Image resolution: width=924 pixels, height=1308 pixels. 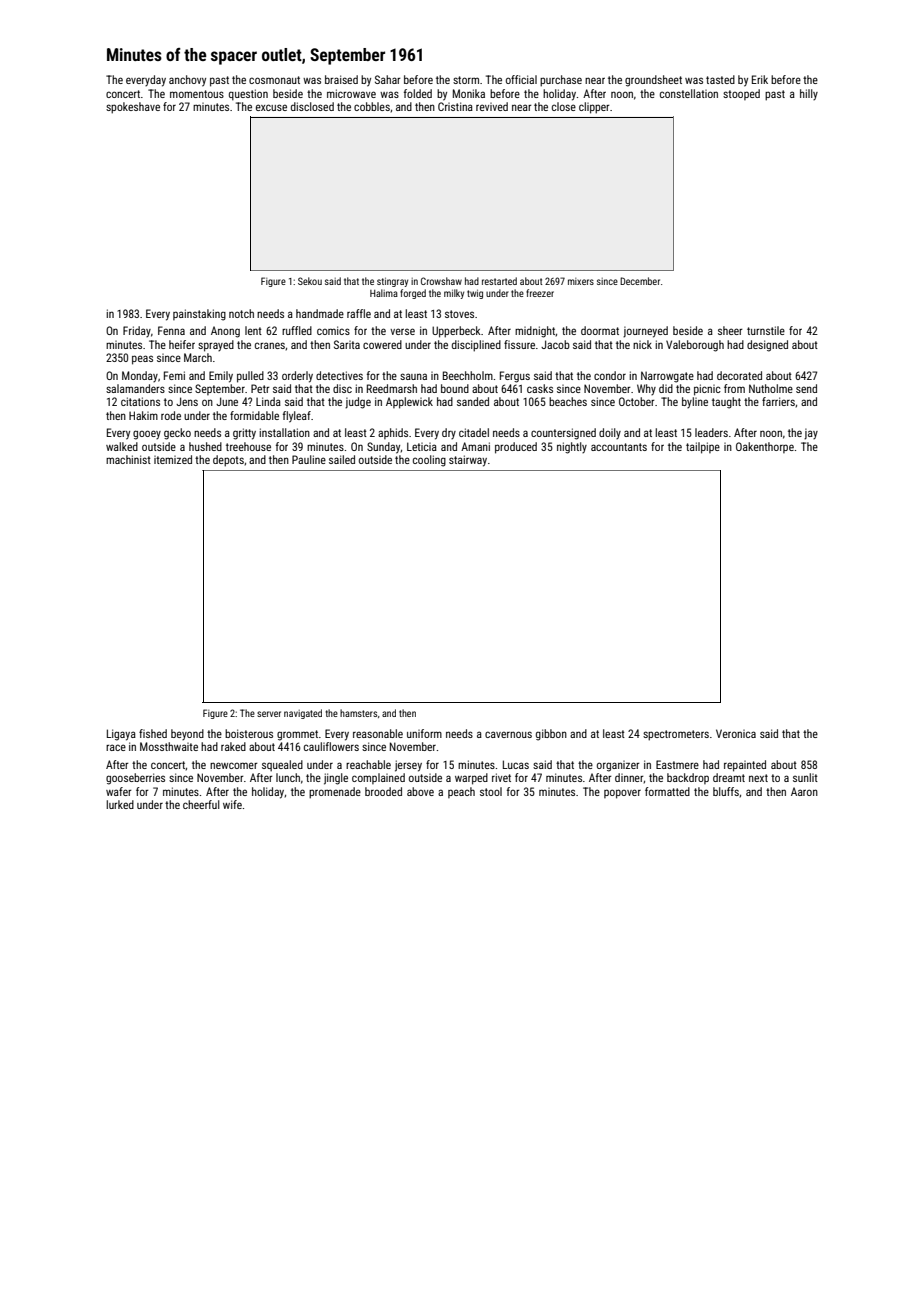 What do you see at coordinates (508, 734) in the document?
I see `cavernous` at bounding box center [508, 734].
